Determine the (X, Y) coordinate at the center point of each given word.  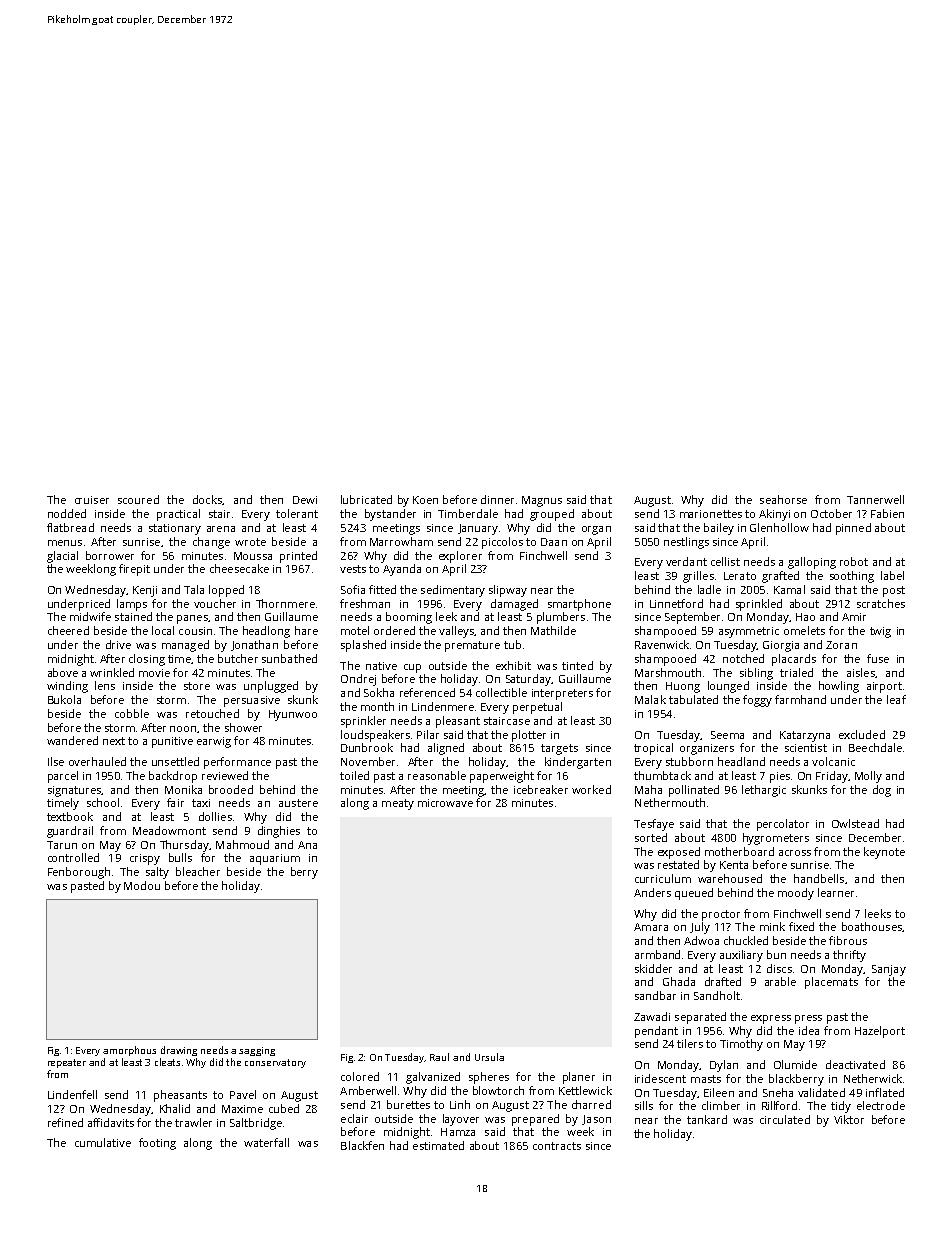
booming (409, 618)
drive (118, 644)
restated (678, 864)
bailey (719, 529)
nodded (67, 513)
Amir (854, 617)
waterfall (266, 1142)
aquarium (275, 859)
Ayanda (402, 570)
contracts (557, 1146)
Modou (142, 885)
